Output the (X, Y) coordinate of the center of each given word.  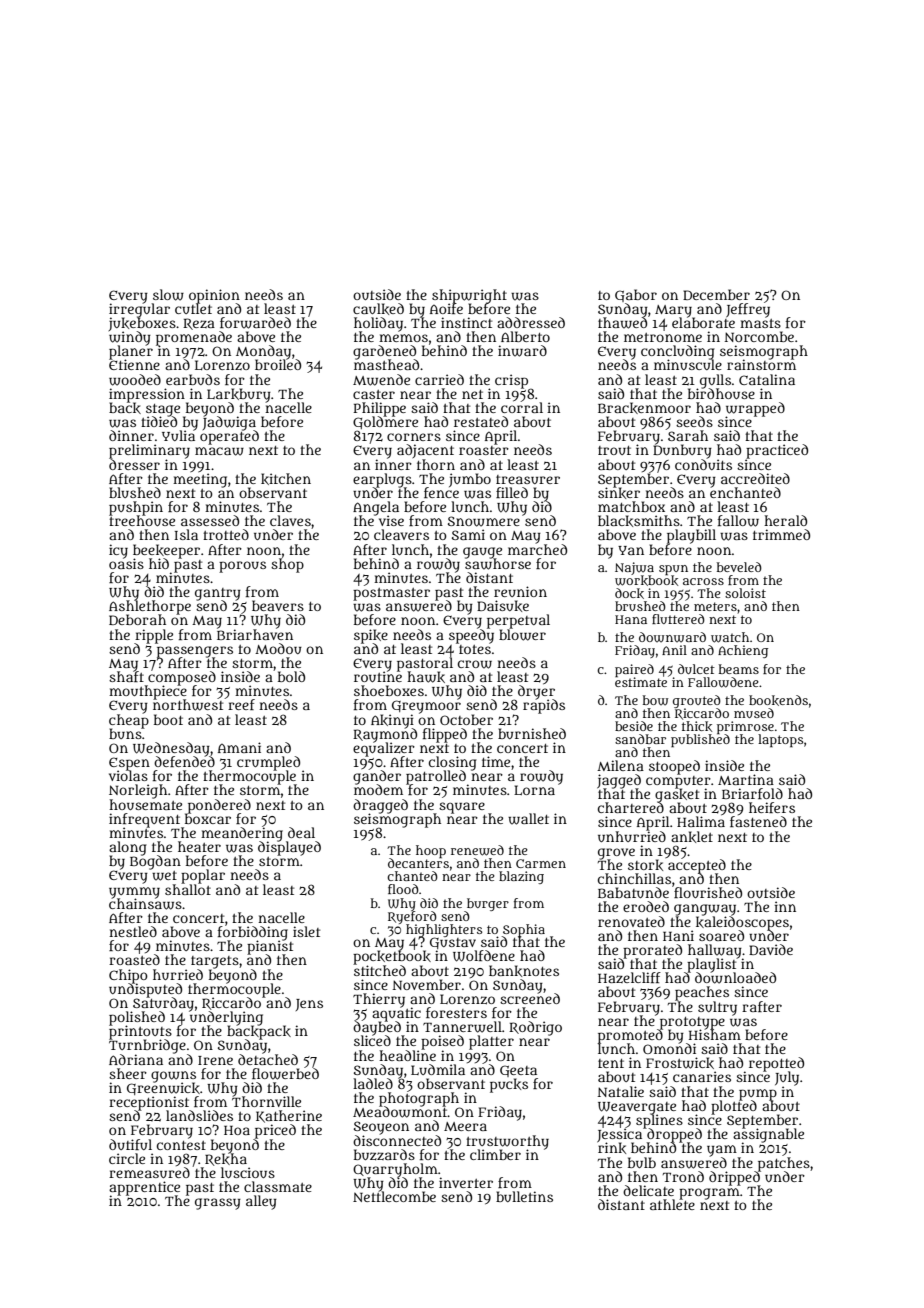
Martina (746, 779)
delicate (648, 1190)
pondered (219, 806)
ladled (373, 1083)
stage (163, 410)
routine (378, 676)
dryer (536, 692)
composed (182, 678)
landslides (199, 1115)
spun (673, 570)
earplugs (382, 480)
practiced (777, 451)
